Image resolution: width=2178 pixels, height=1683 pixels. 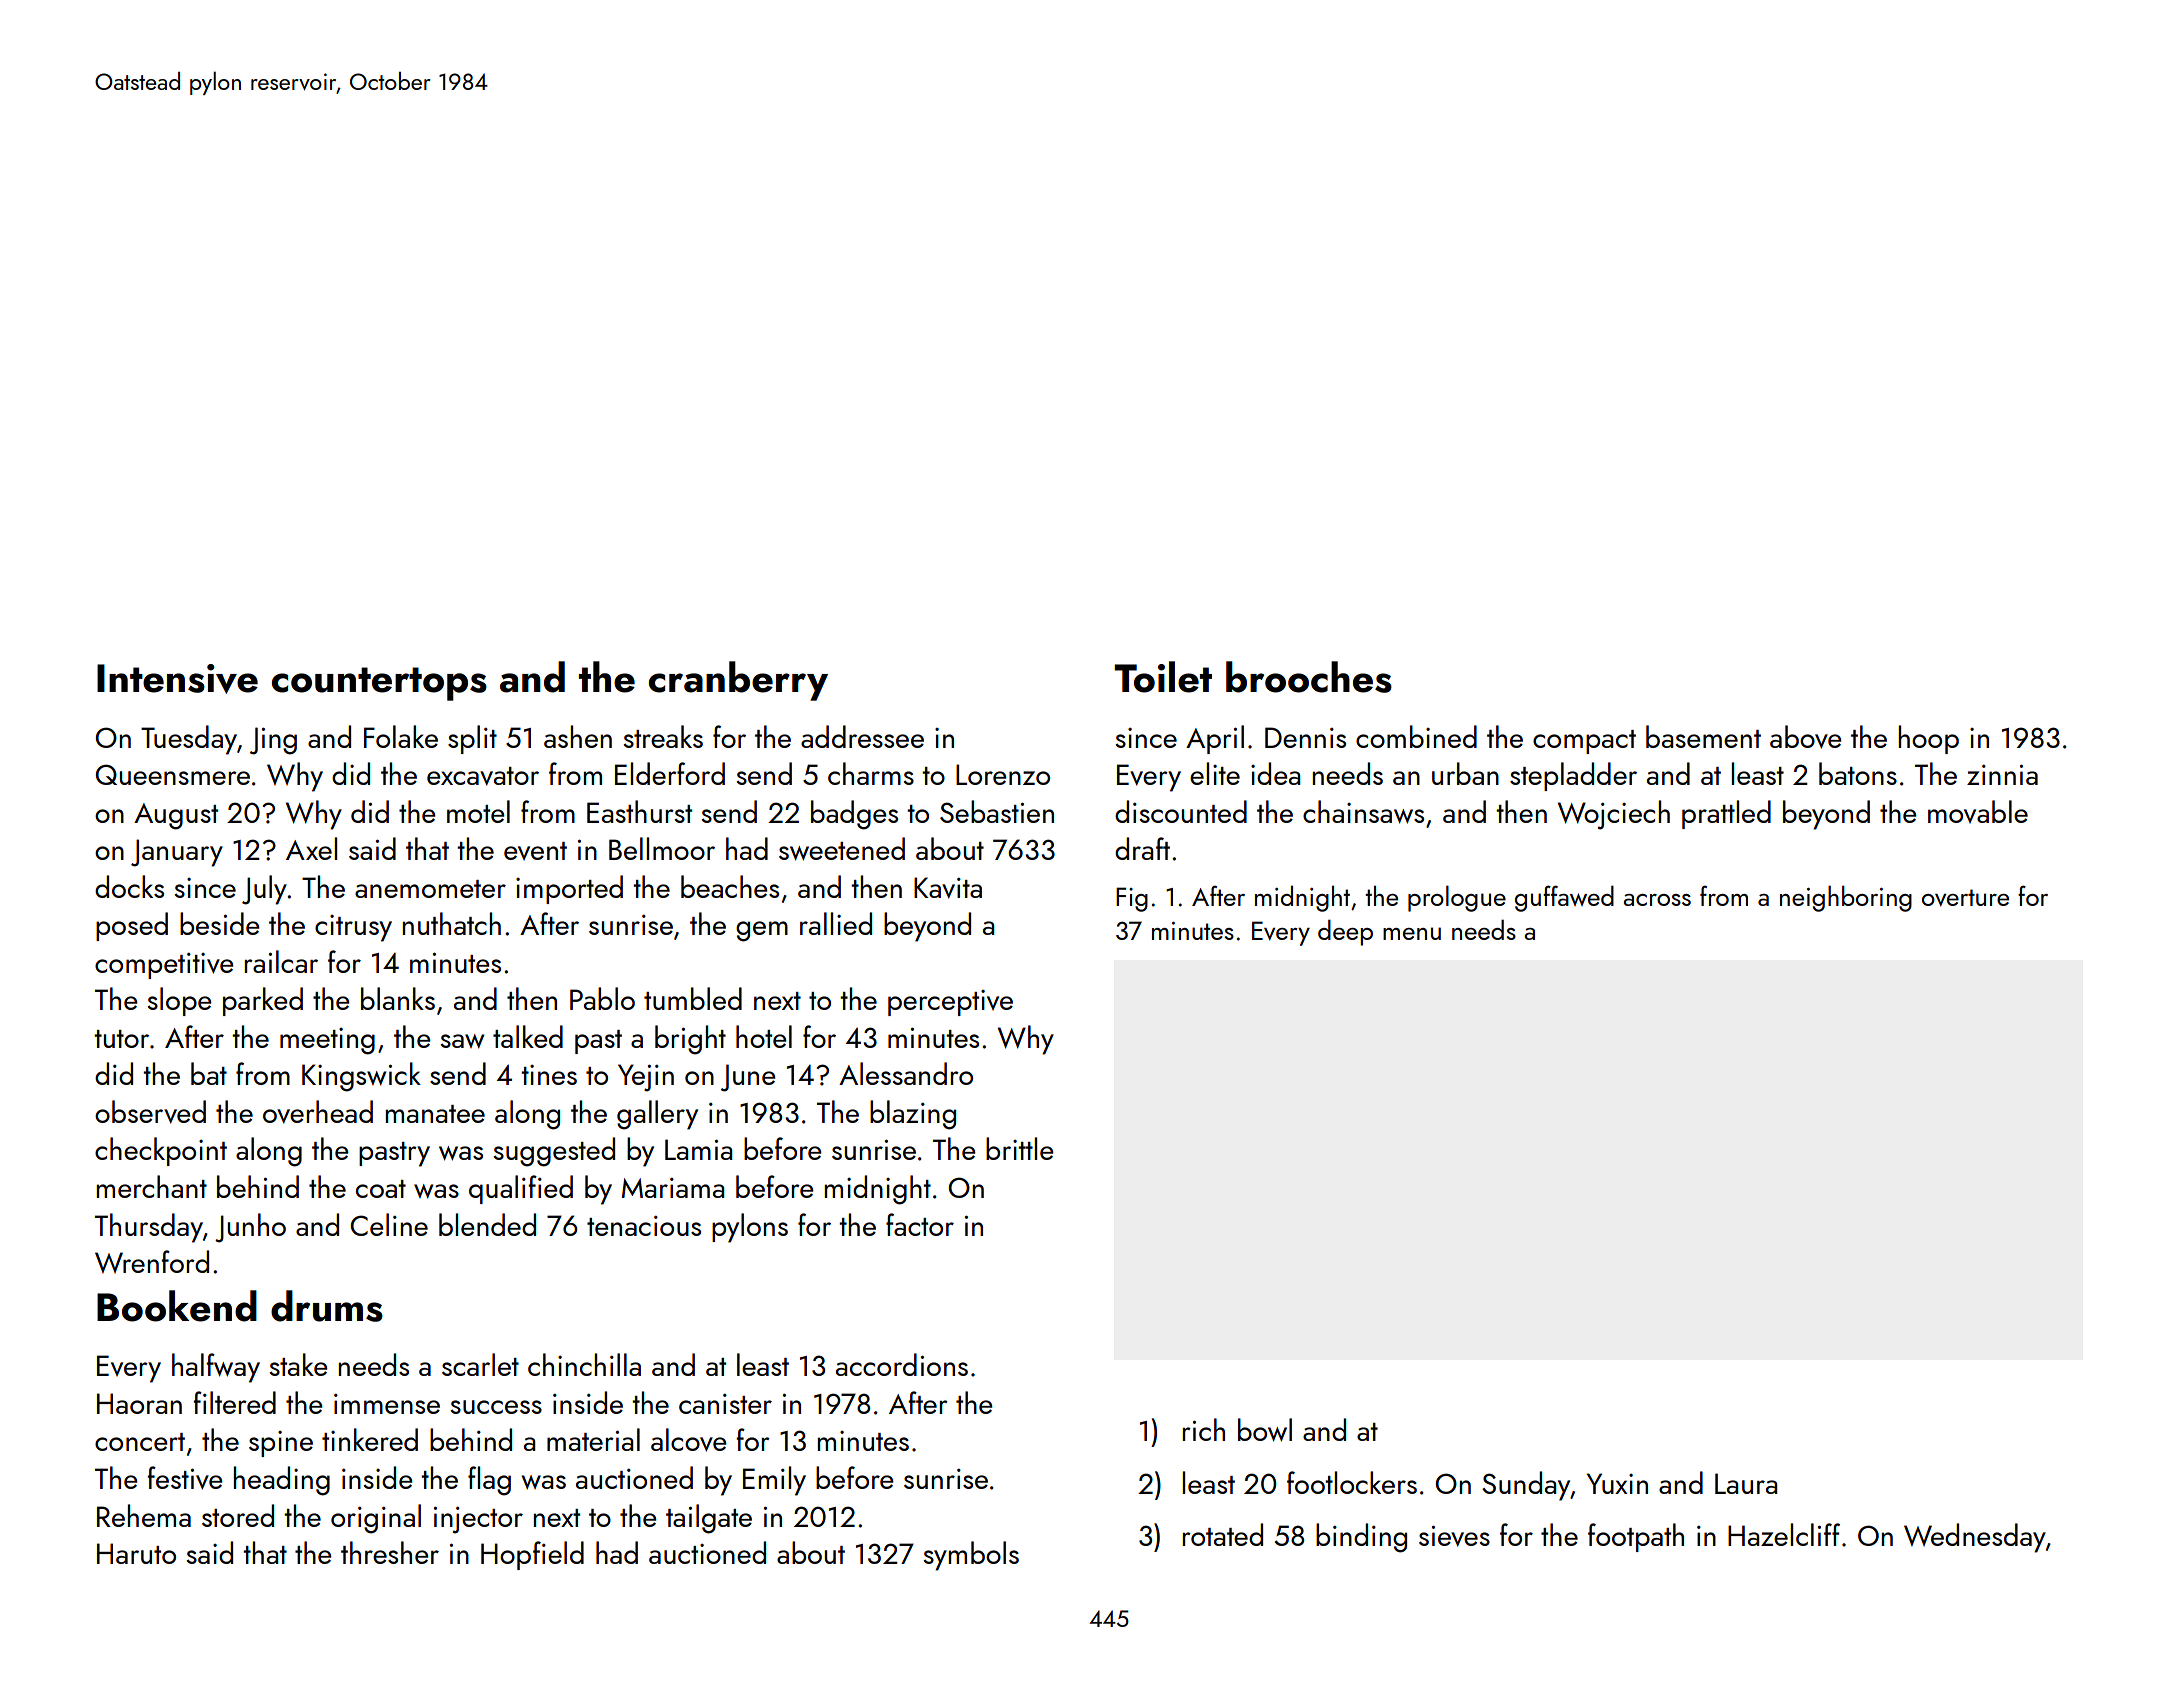 I want to click on injector, so click(x=478, y=1520).
